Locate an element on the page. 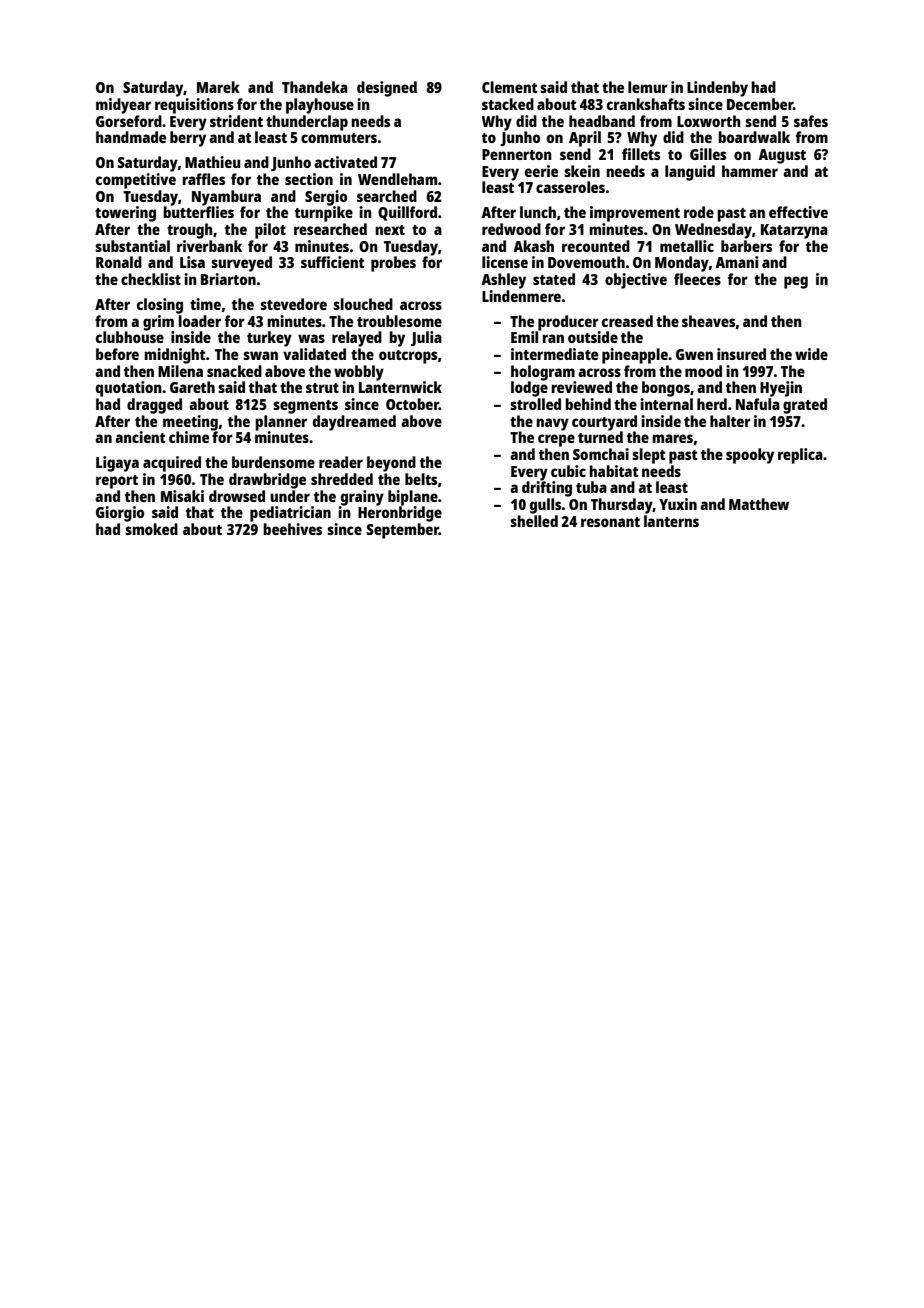 Image resolution: width=924 pixels, height=1308 pixels. Clement is located at coordinates (510, 87).
